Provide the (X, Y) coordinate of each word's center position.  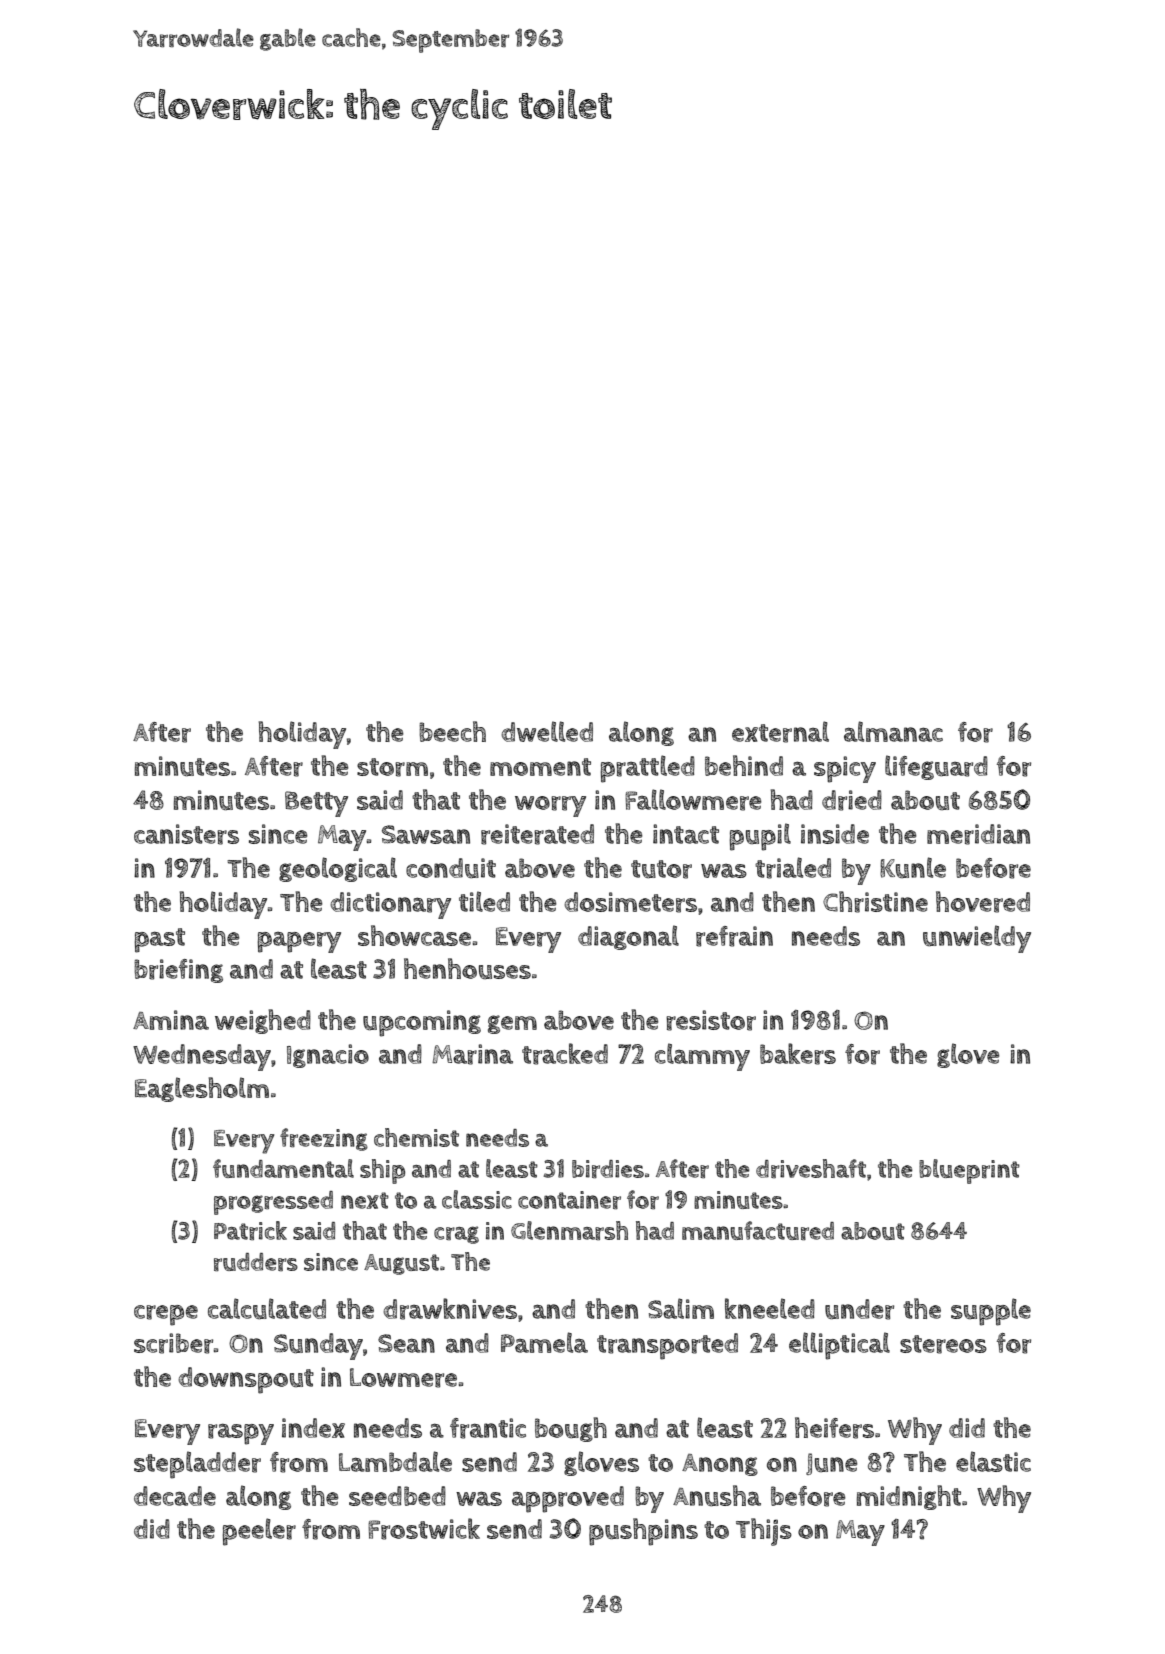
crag (456, 1235)
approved (568, 1499)
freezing (324, 1139)
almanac (893, 731)
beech (452, 731)
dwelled (547, 731)
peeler (259, 1532)
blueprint (969, 1171)
